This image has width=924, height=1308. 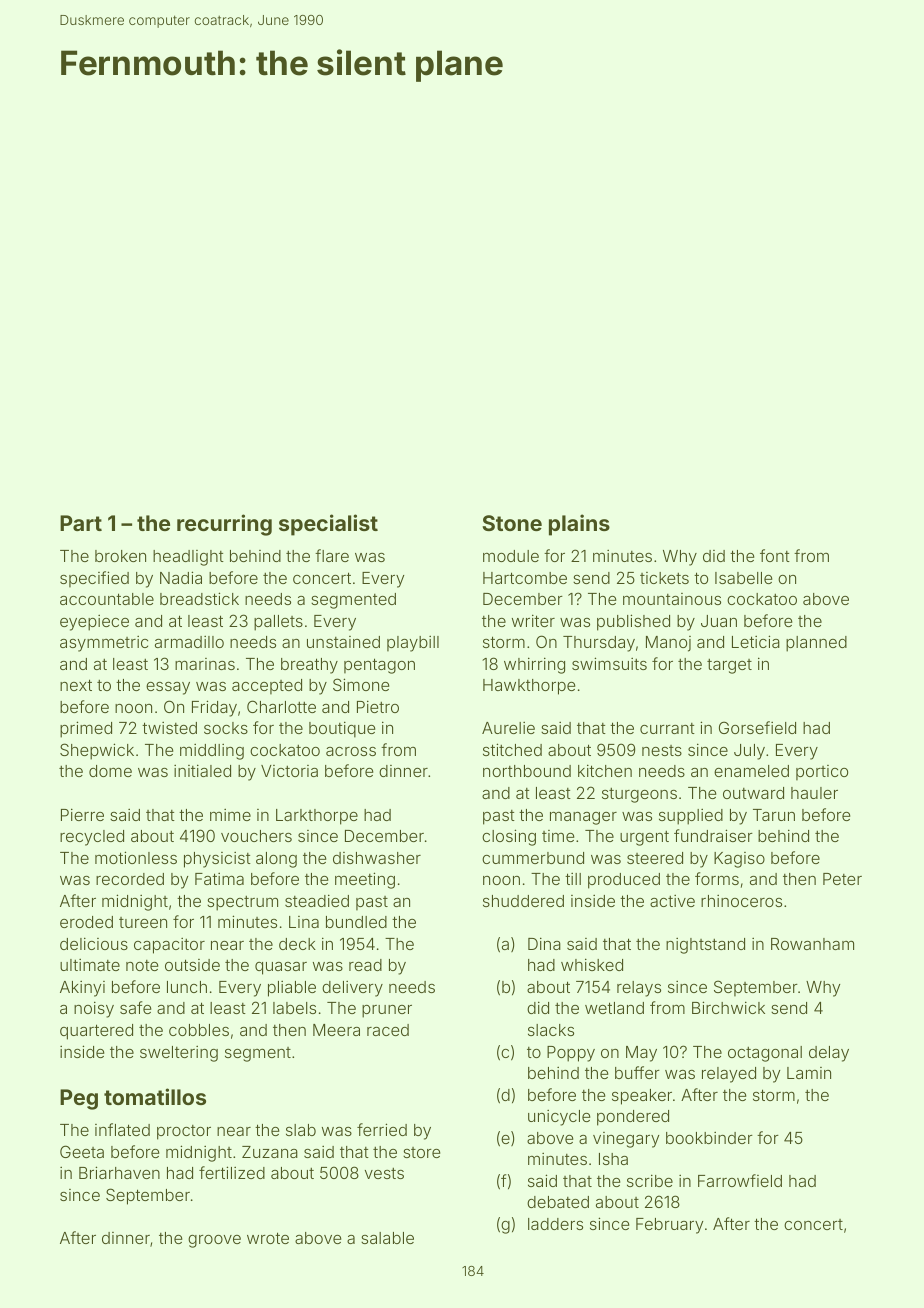 I want to click on Gorsefield, so click(x=757, y=727).
